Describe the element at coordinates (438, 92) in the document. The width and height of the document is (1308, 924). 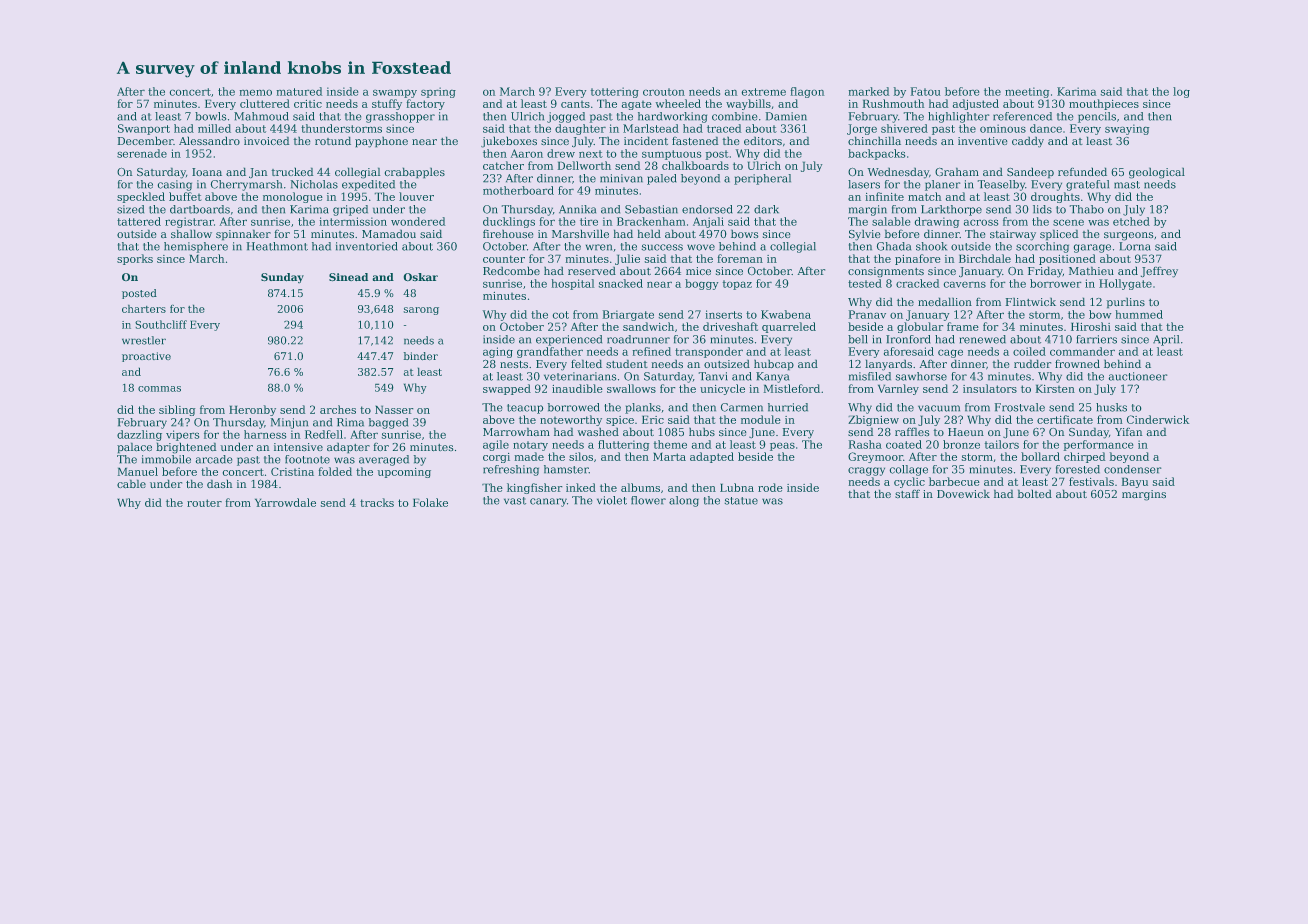
I see `spring` at that location.
